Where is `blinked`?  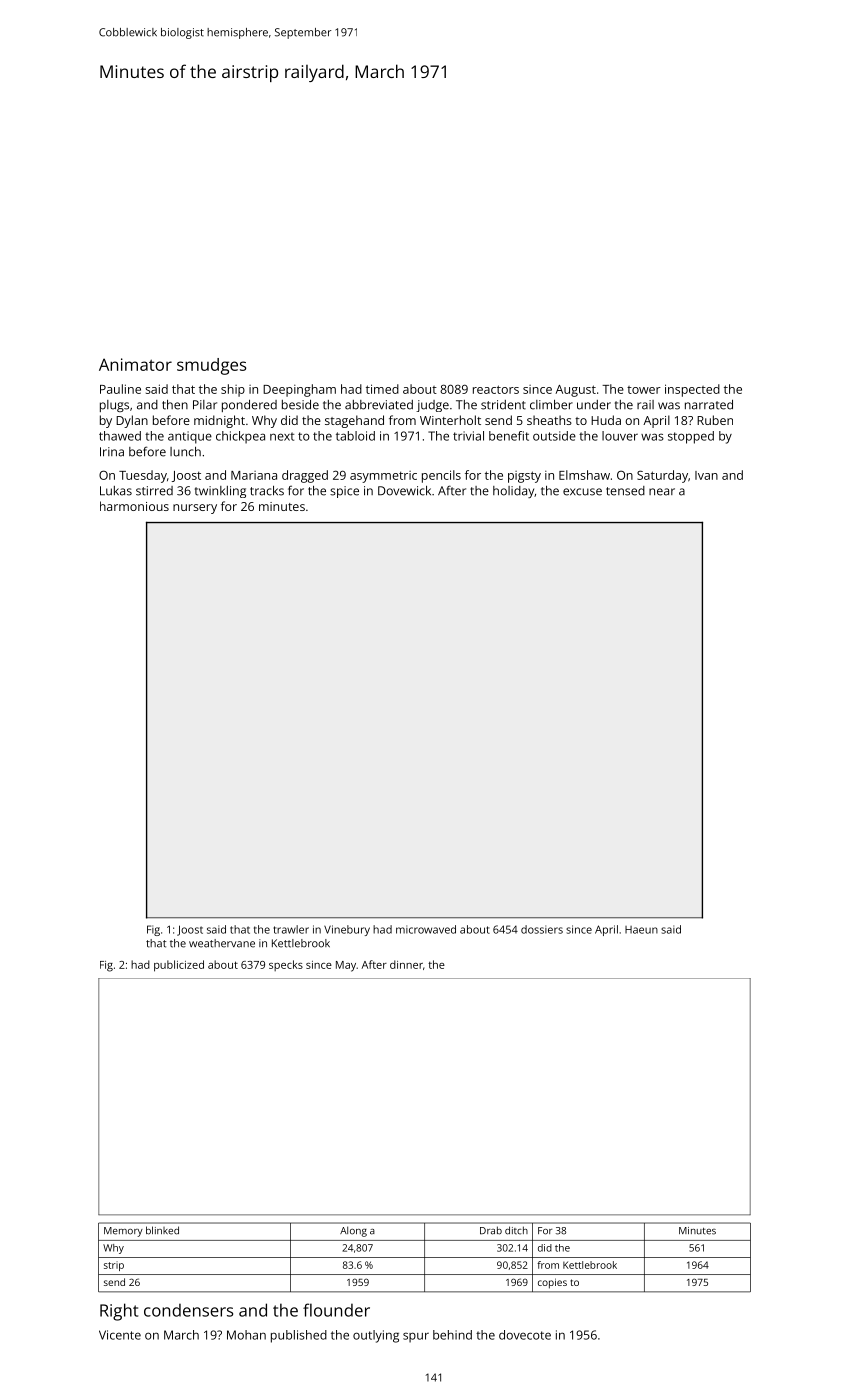
blinked is located at coordinates (162, 1230).
